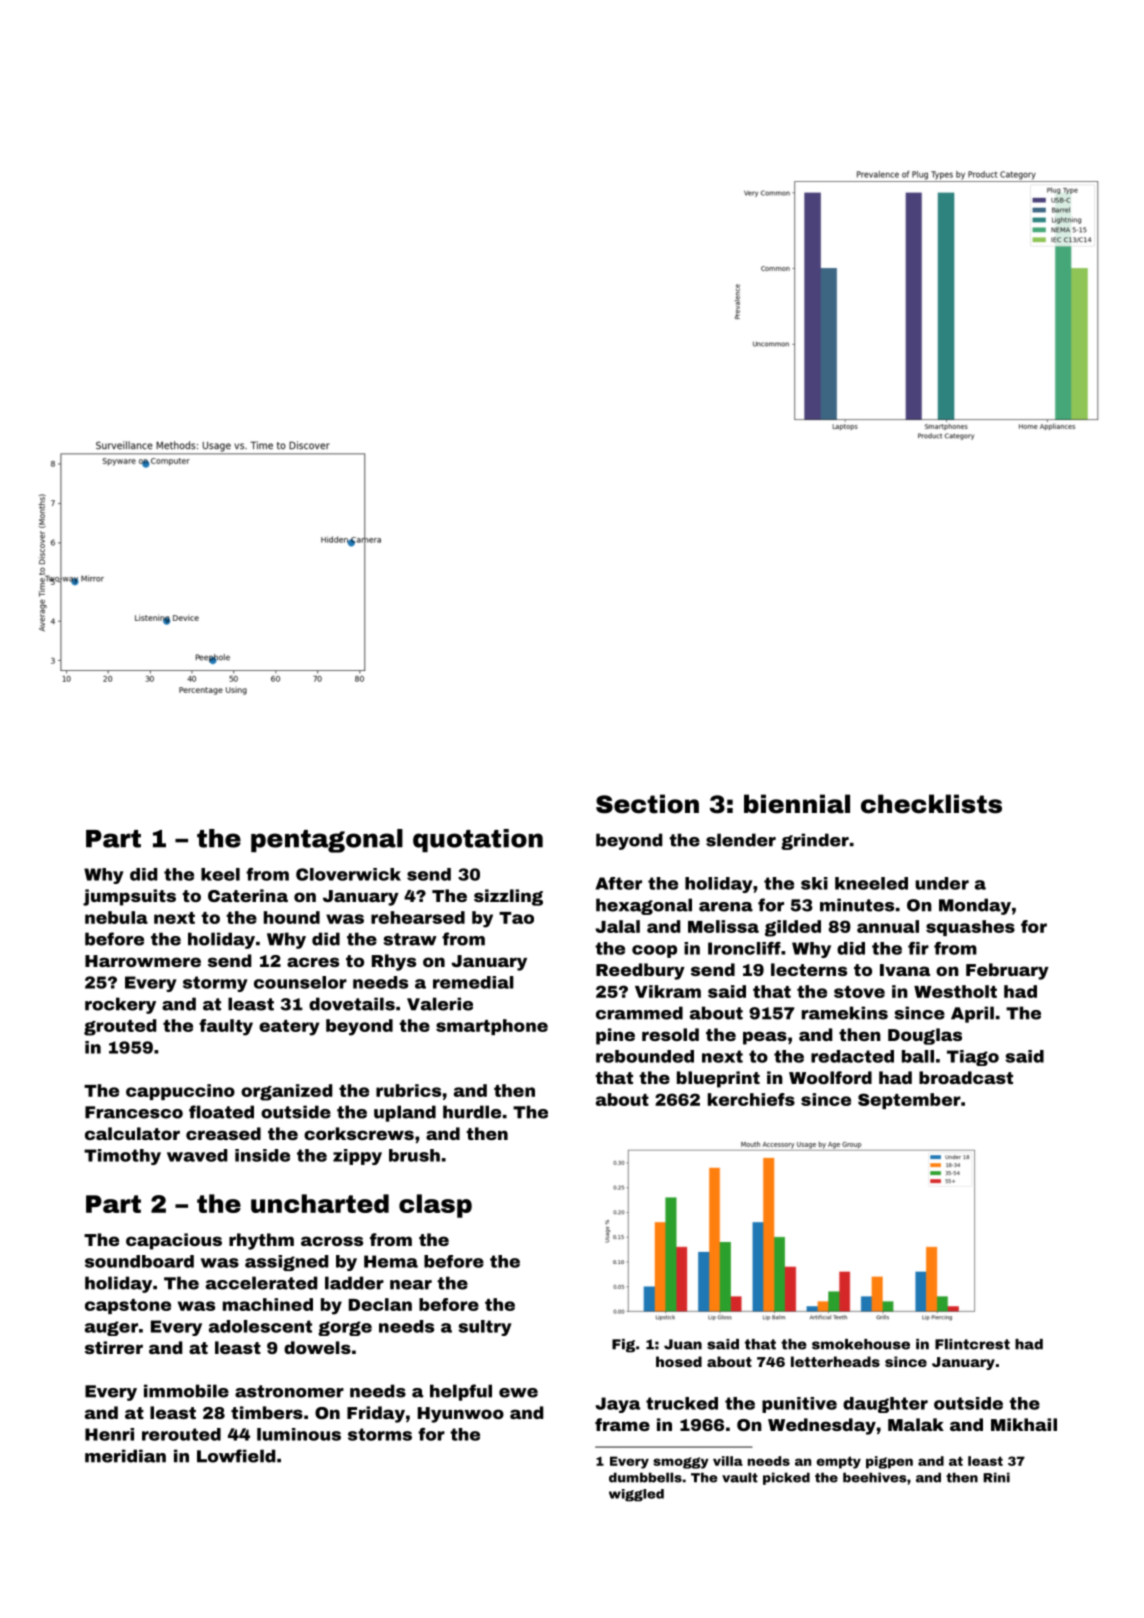 Image resolution: width=1144 pixels, height=1618 pixels. What do you see at coordinates (236, 1456) in the screenshot?
I see `Lowfield` at bounding box center [236, 1456].
